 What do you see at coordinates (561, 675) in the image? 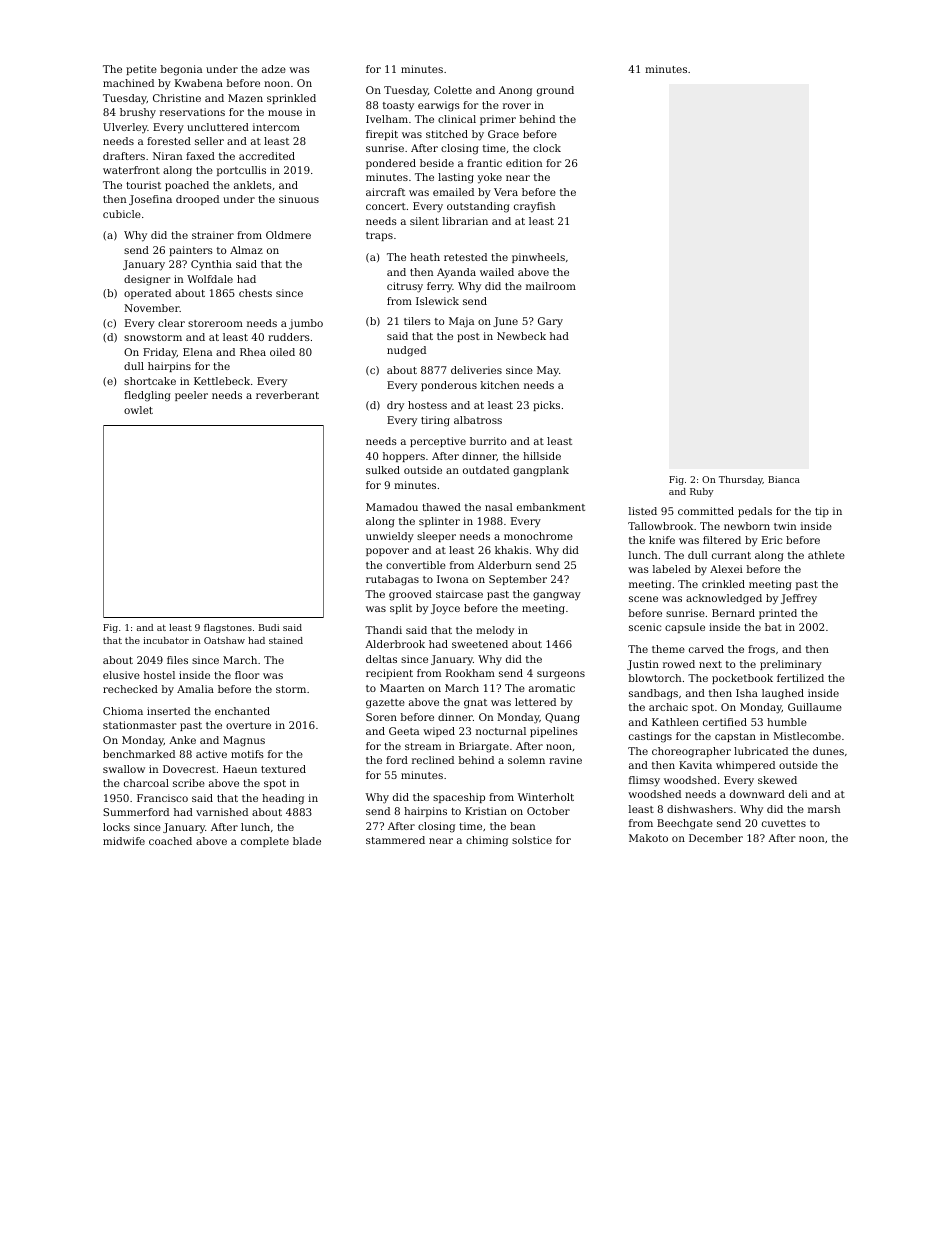
I see `surgeons` at bounding box center [561, 675].
